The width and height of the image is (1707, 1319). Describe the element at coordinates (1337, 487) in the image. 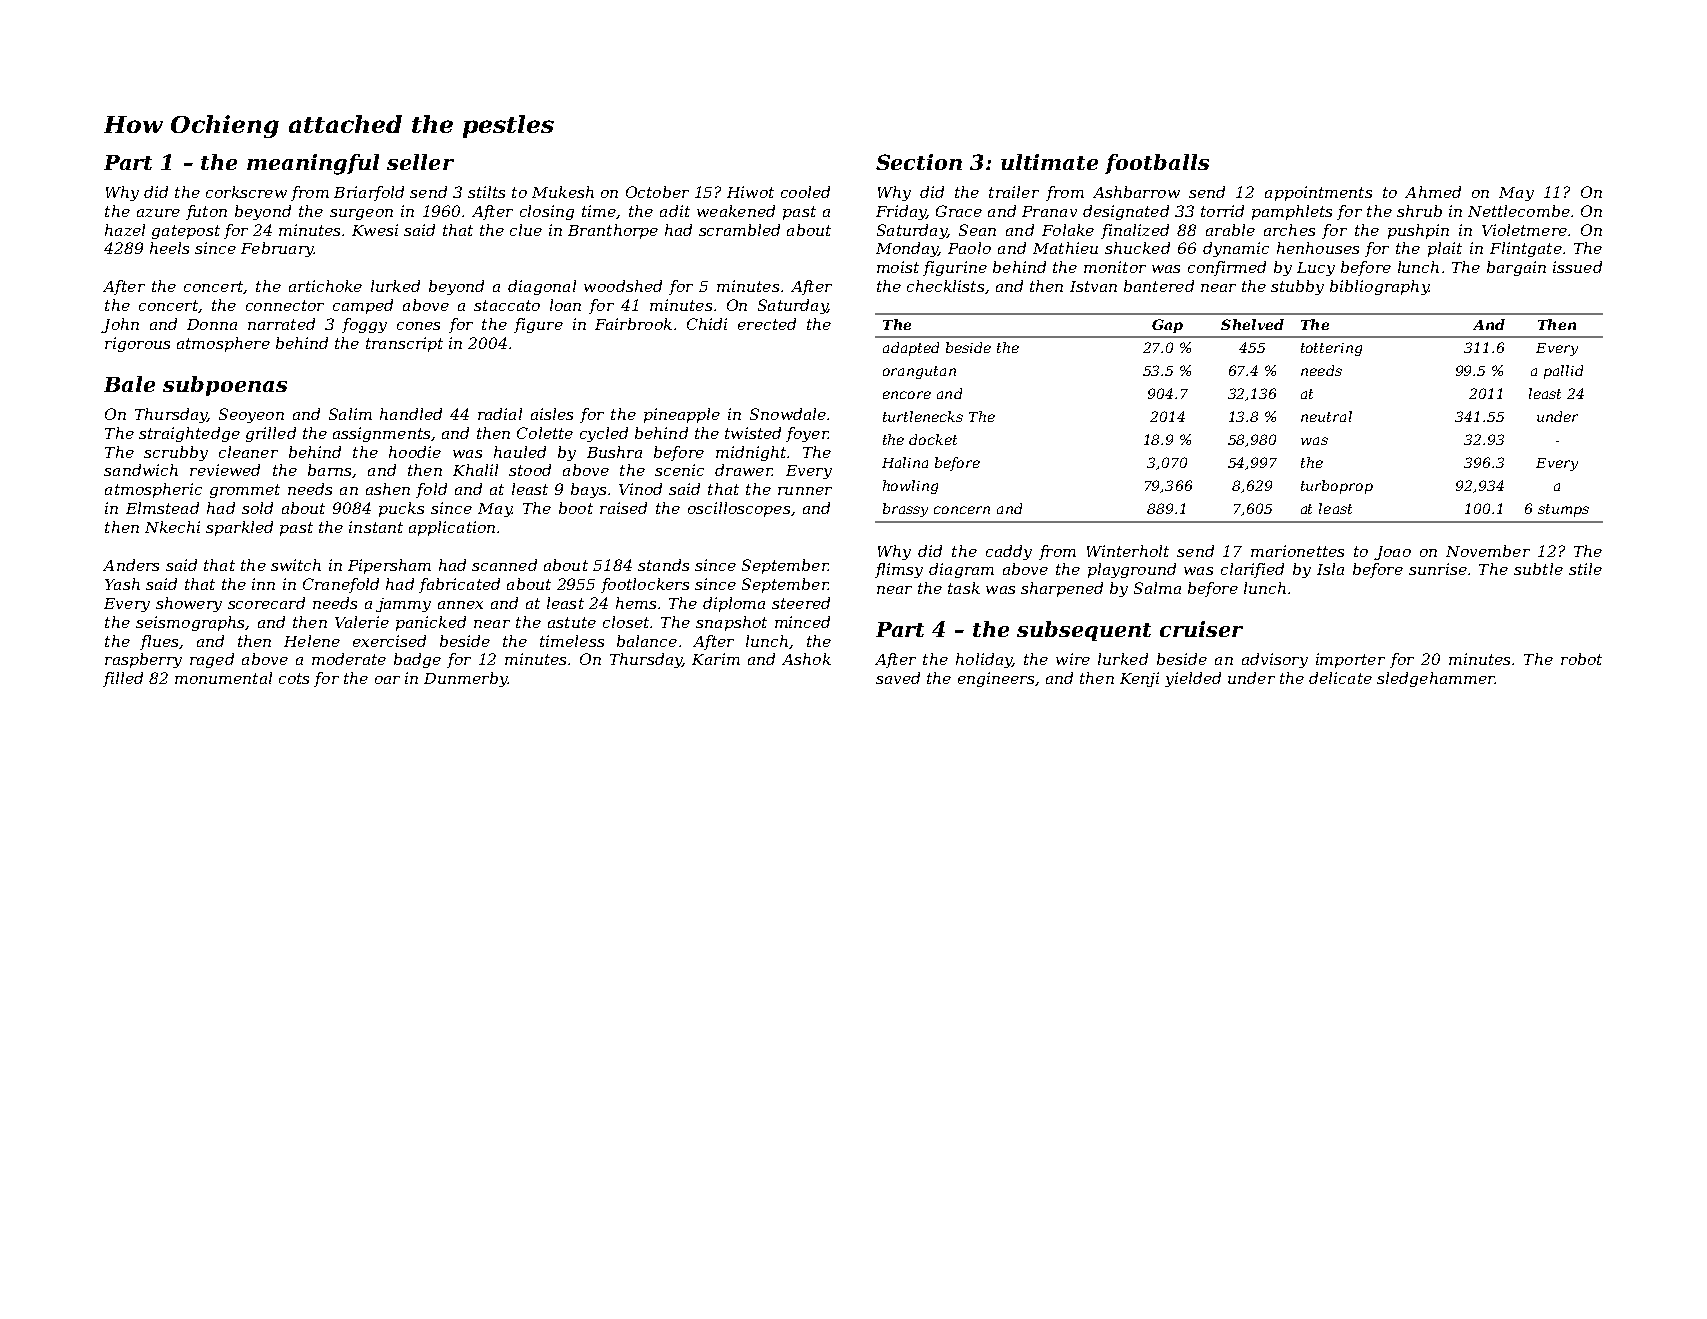

I see `turboprop` at that location.
